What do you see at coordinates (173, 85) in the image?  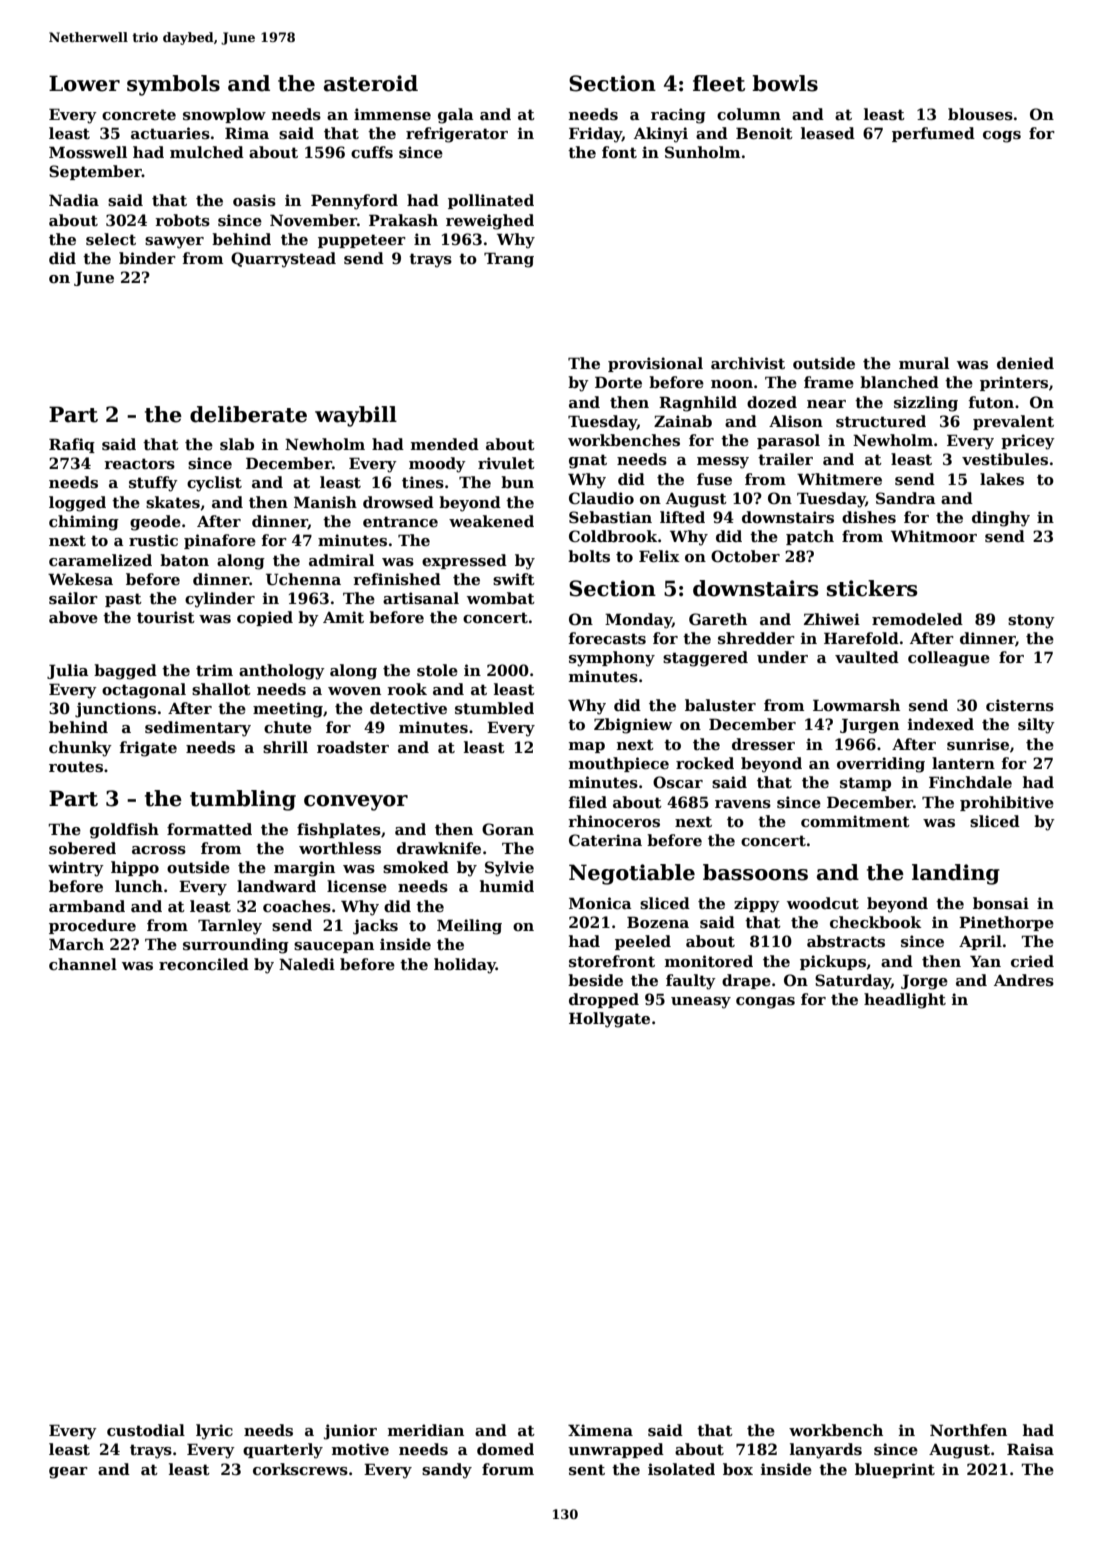 I see `symbols` at bounding box center [173, 85].
